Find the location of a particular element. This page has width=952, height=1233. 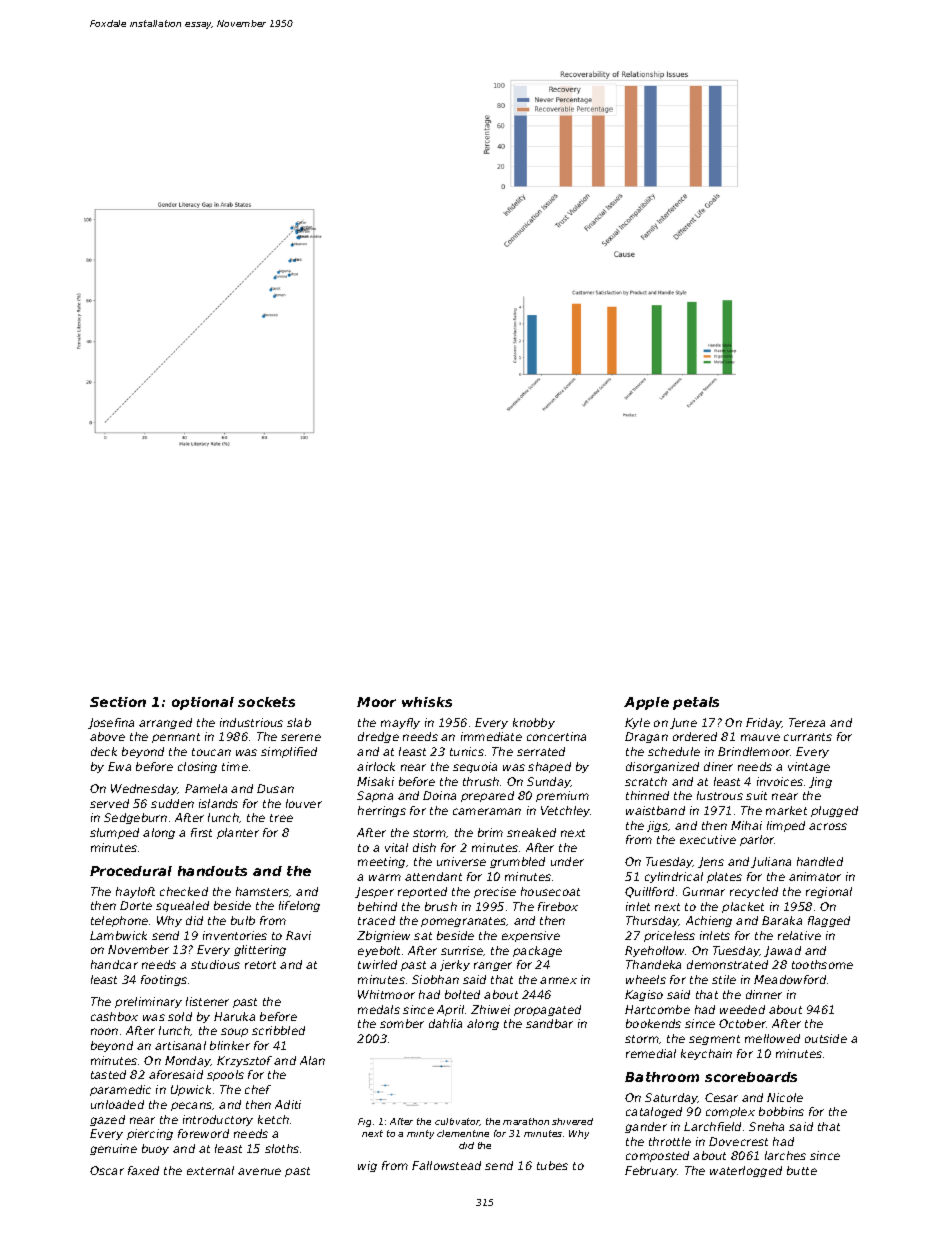

ranger is located at coordinates (493, 966).
